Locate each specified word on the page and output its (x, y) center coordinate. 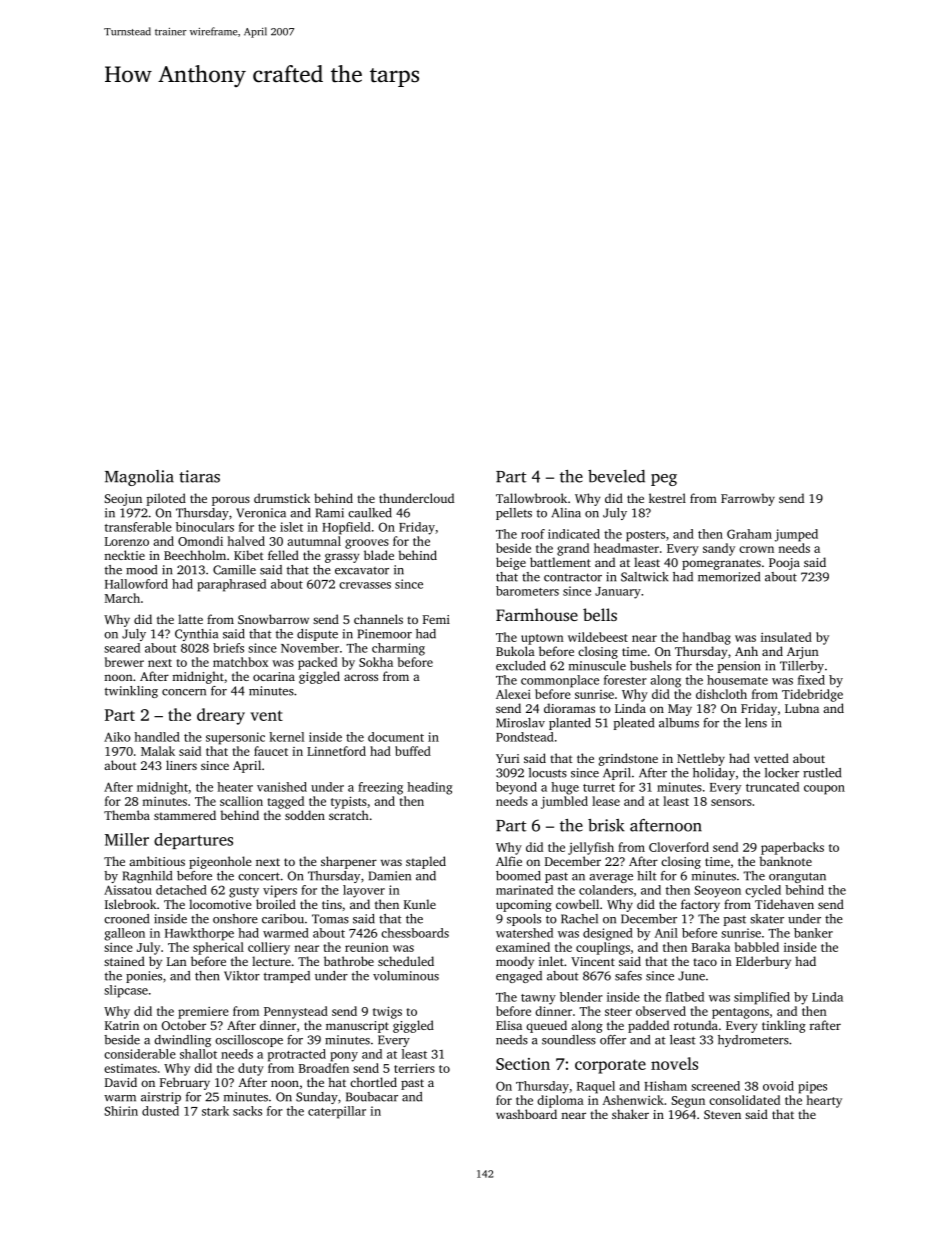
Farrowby (748, 499)
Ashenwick (633, 1100)
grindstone (628, 759)
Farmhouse (537, 614)
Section (523, 1064)
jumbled (564, 802)
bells (600, 614)
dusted (160, 1111)
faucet (271, 751)
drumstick (282, 498)
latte (190, 619)
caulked (370, 513)
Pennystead (296, 1012)
